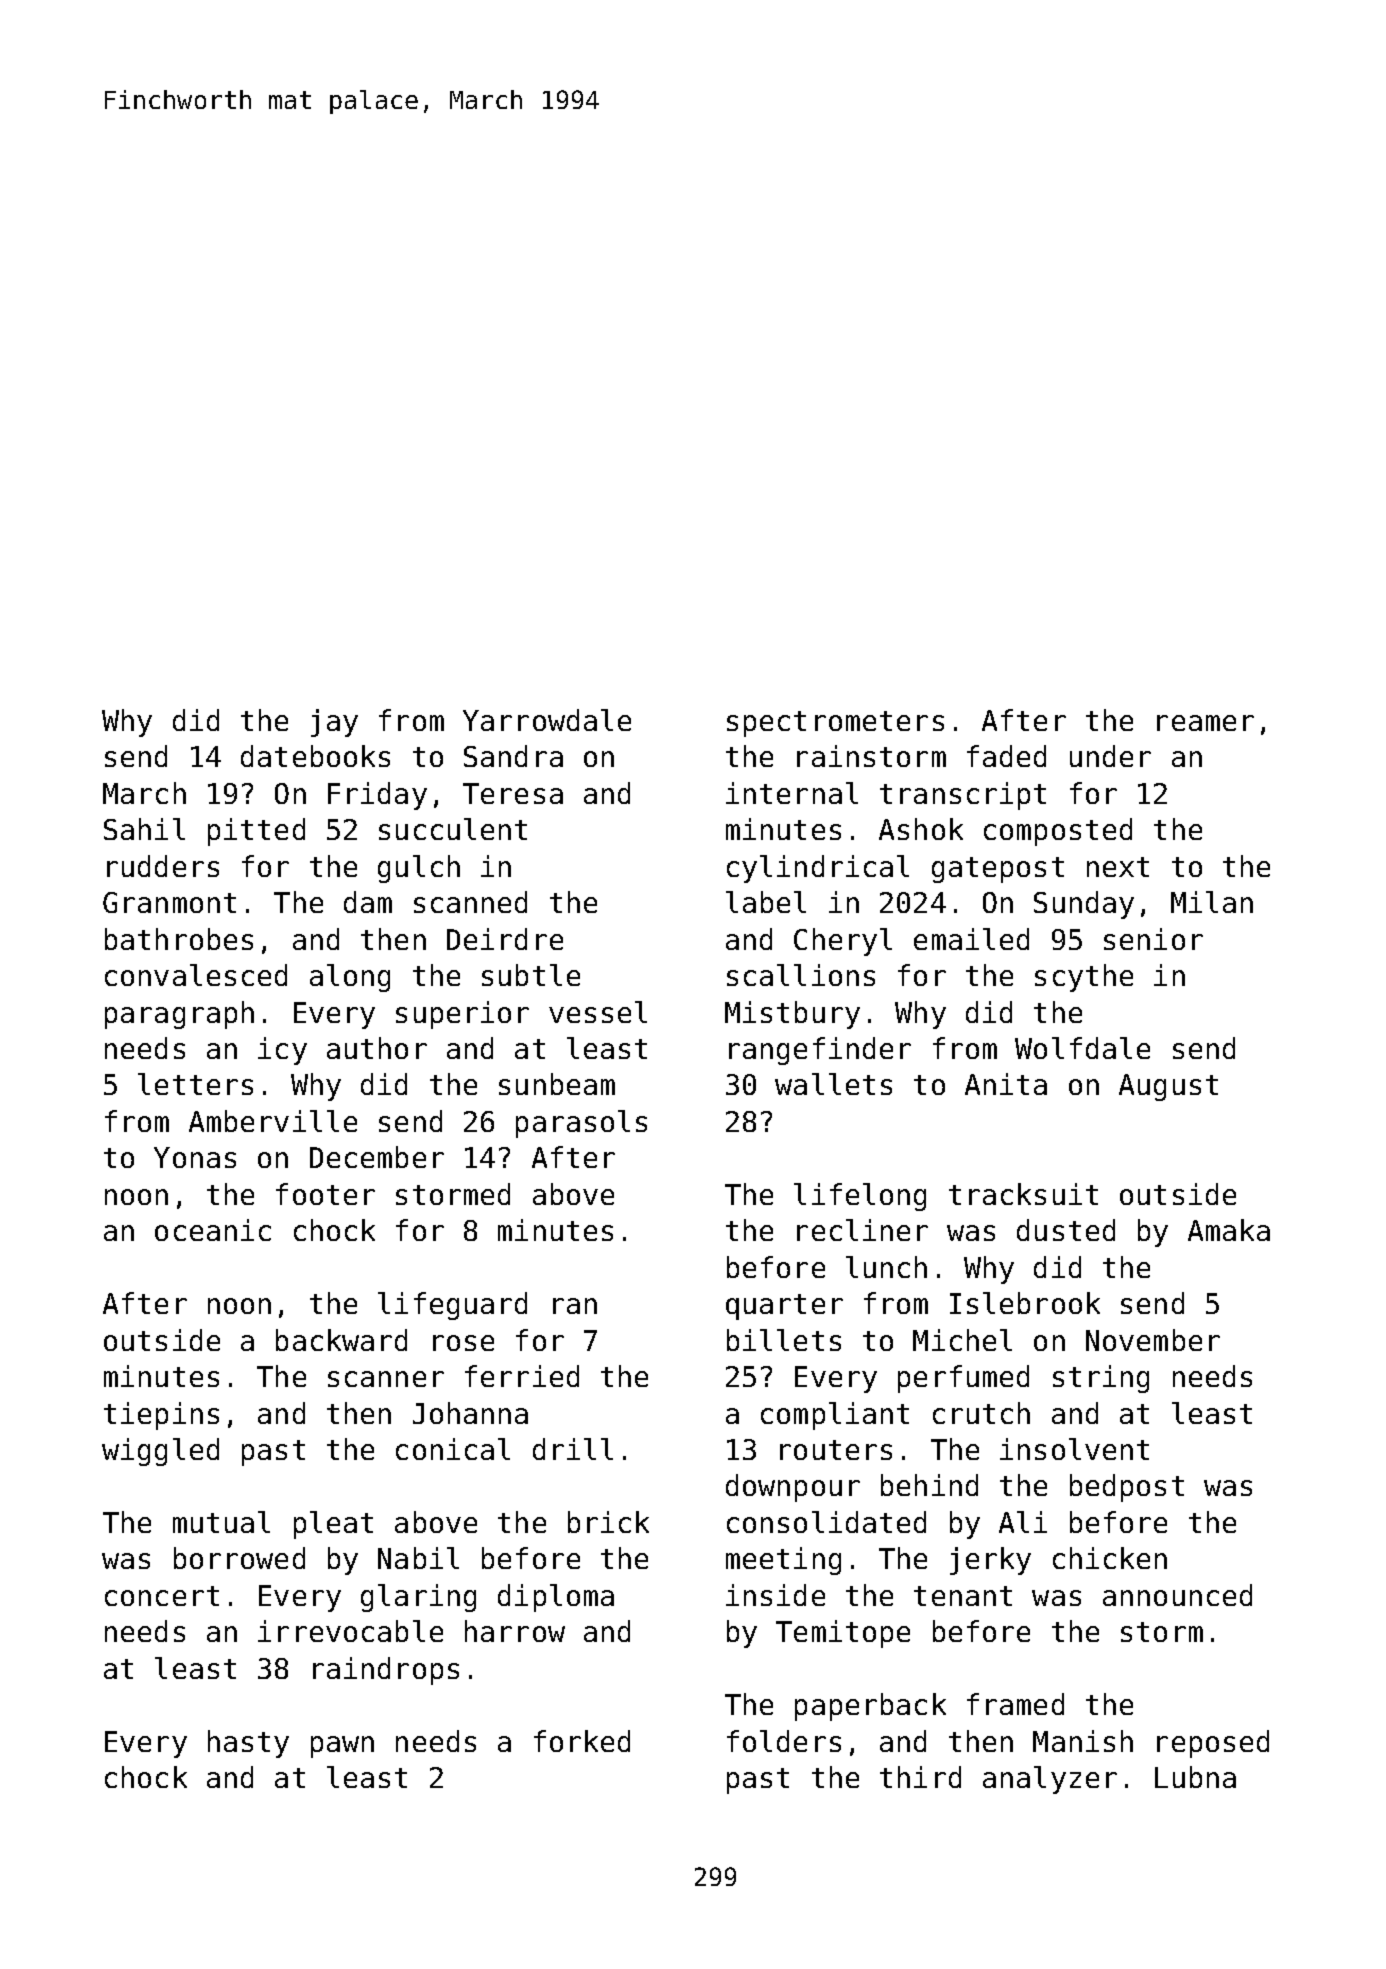  What do you see at coordinates (582, 1741) in the screenshot?
I see `forked` at bounding box center [582, 1741].
